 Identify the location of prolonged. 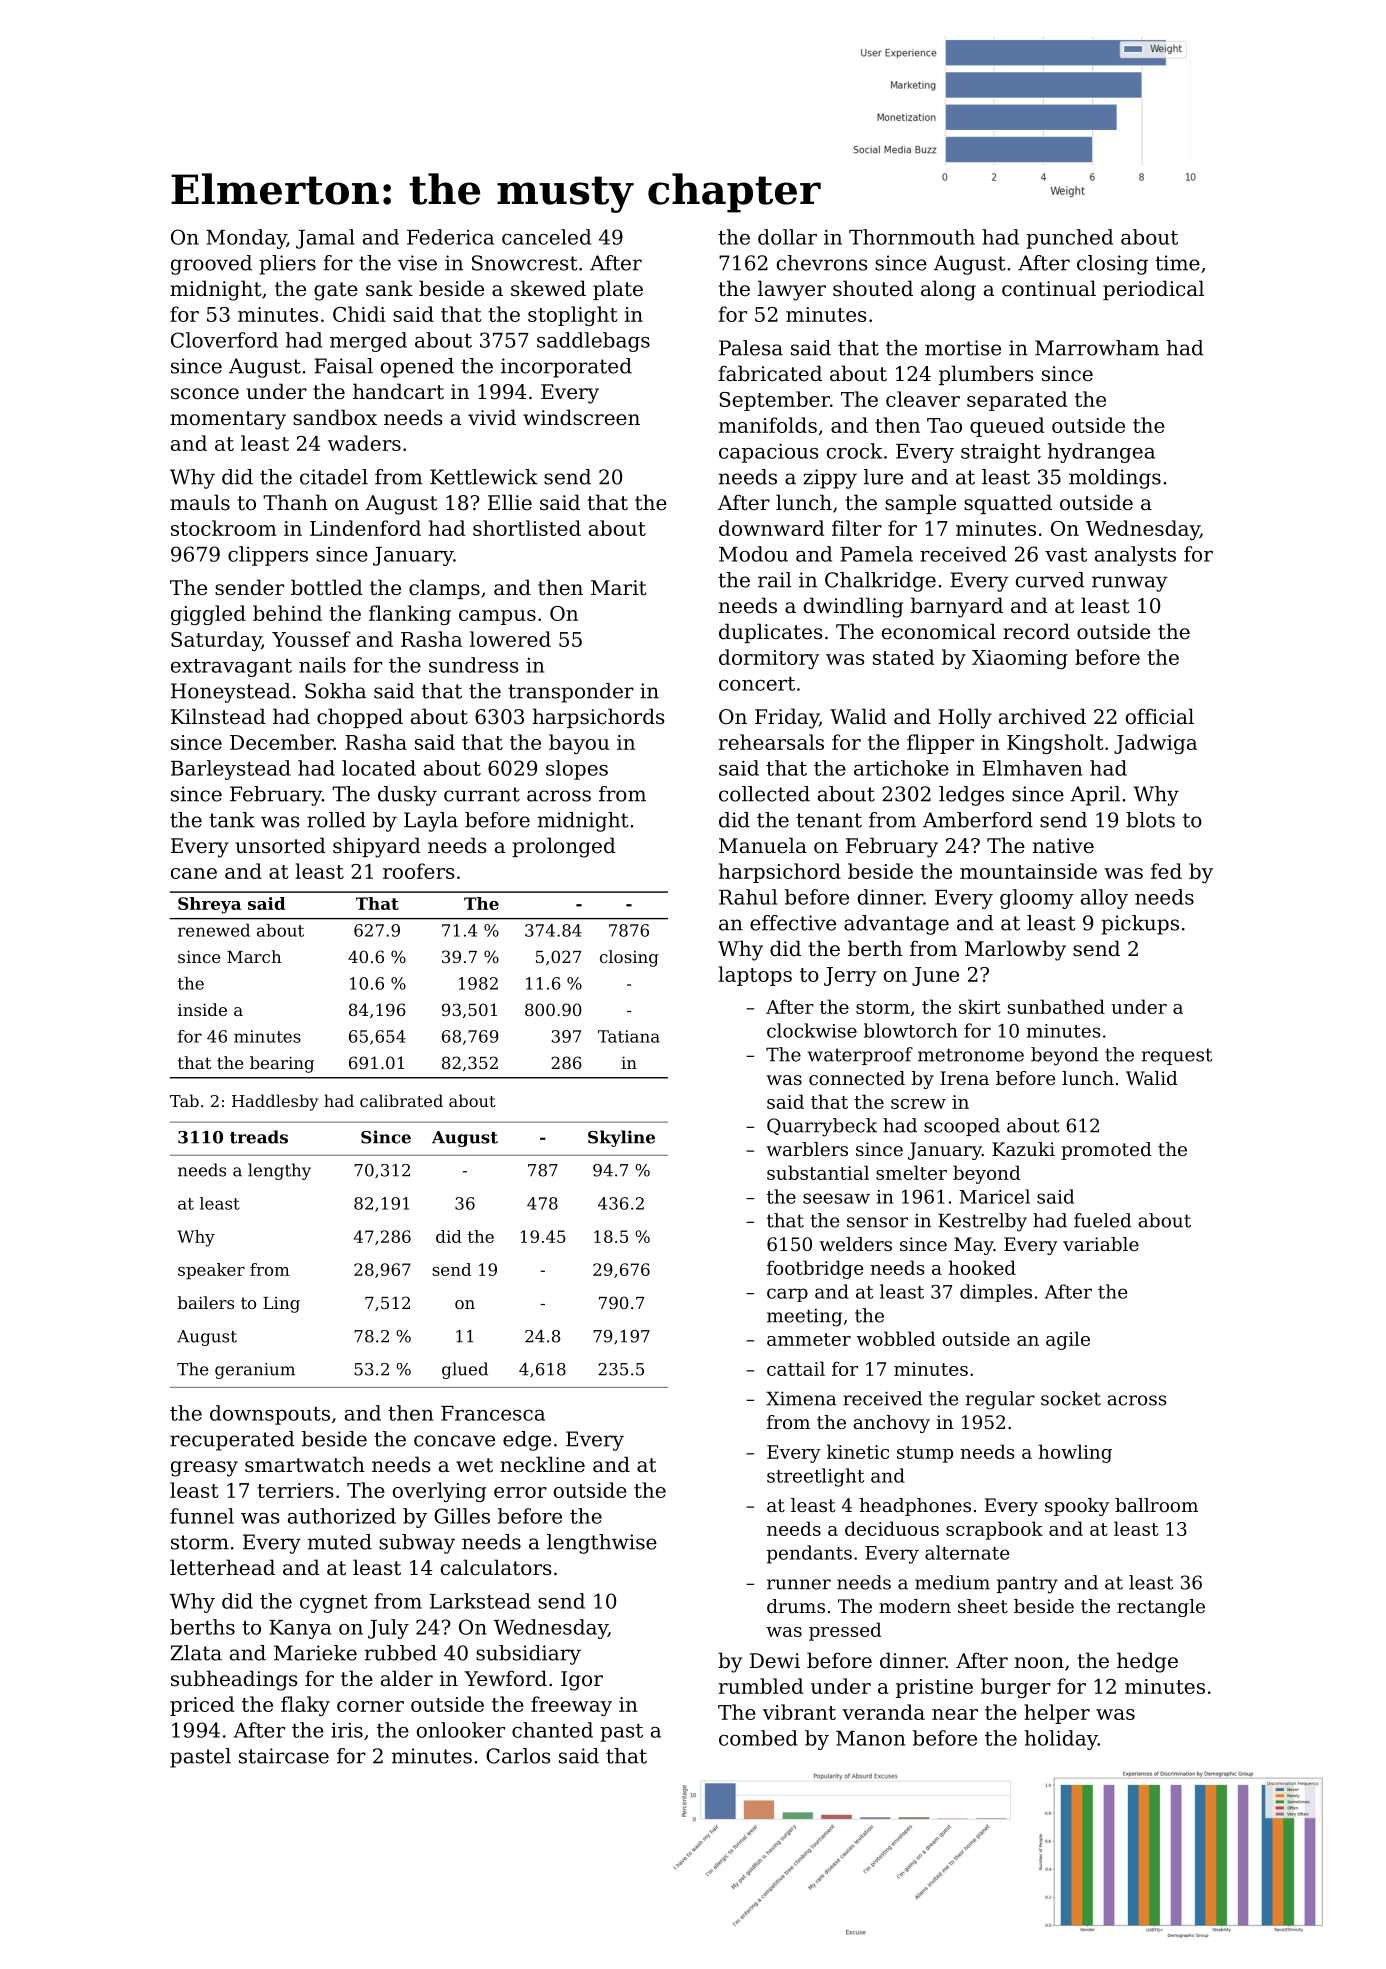
(564, 847).
